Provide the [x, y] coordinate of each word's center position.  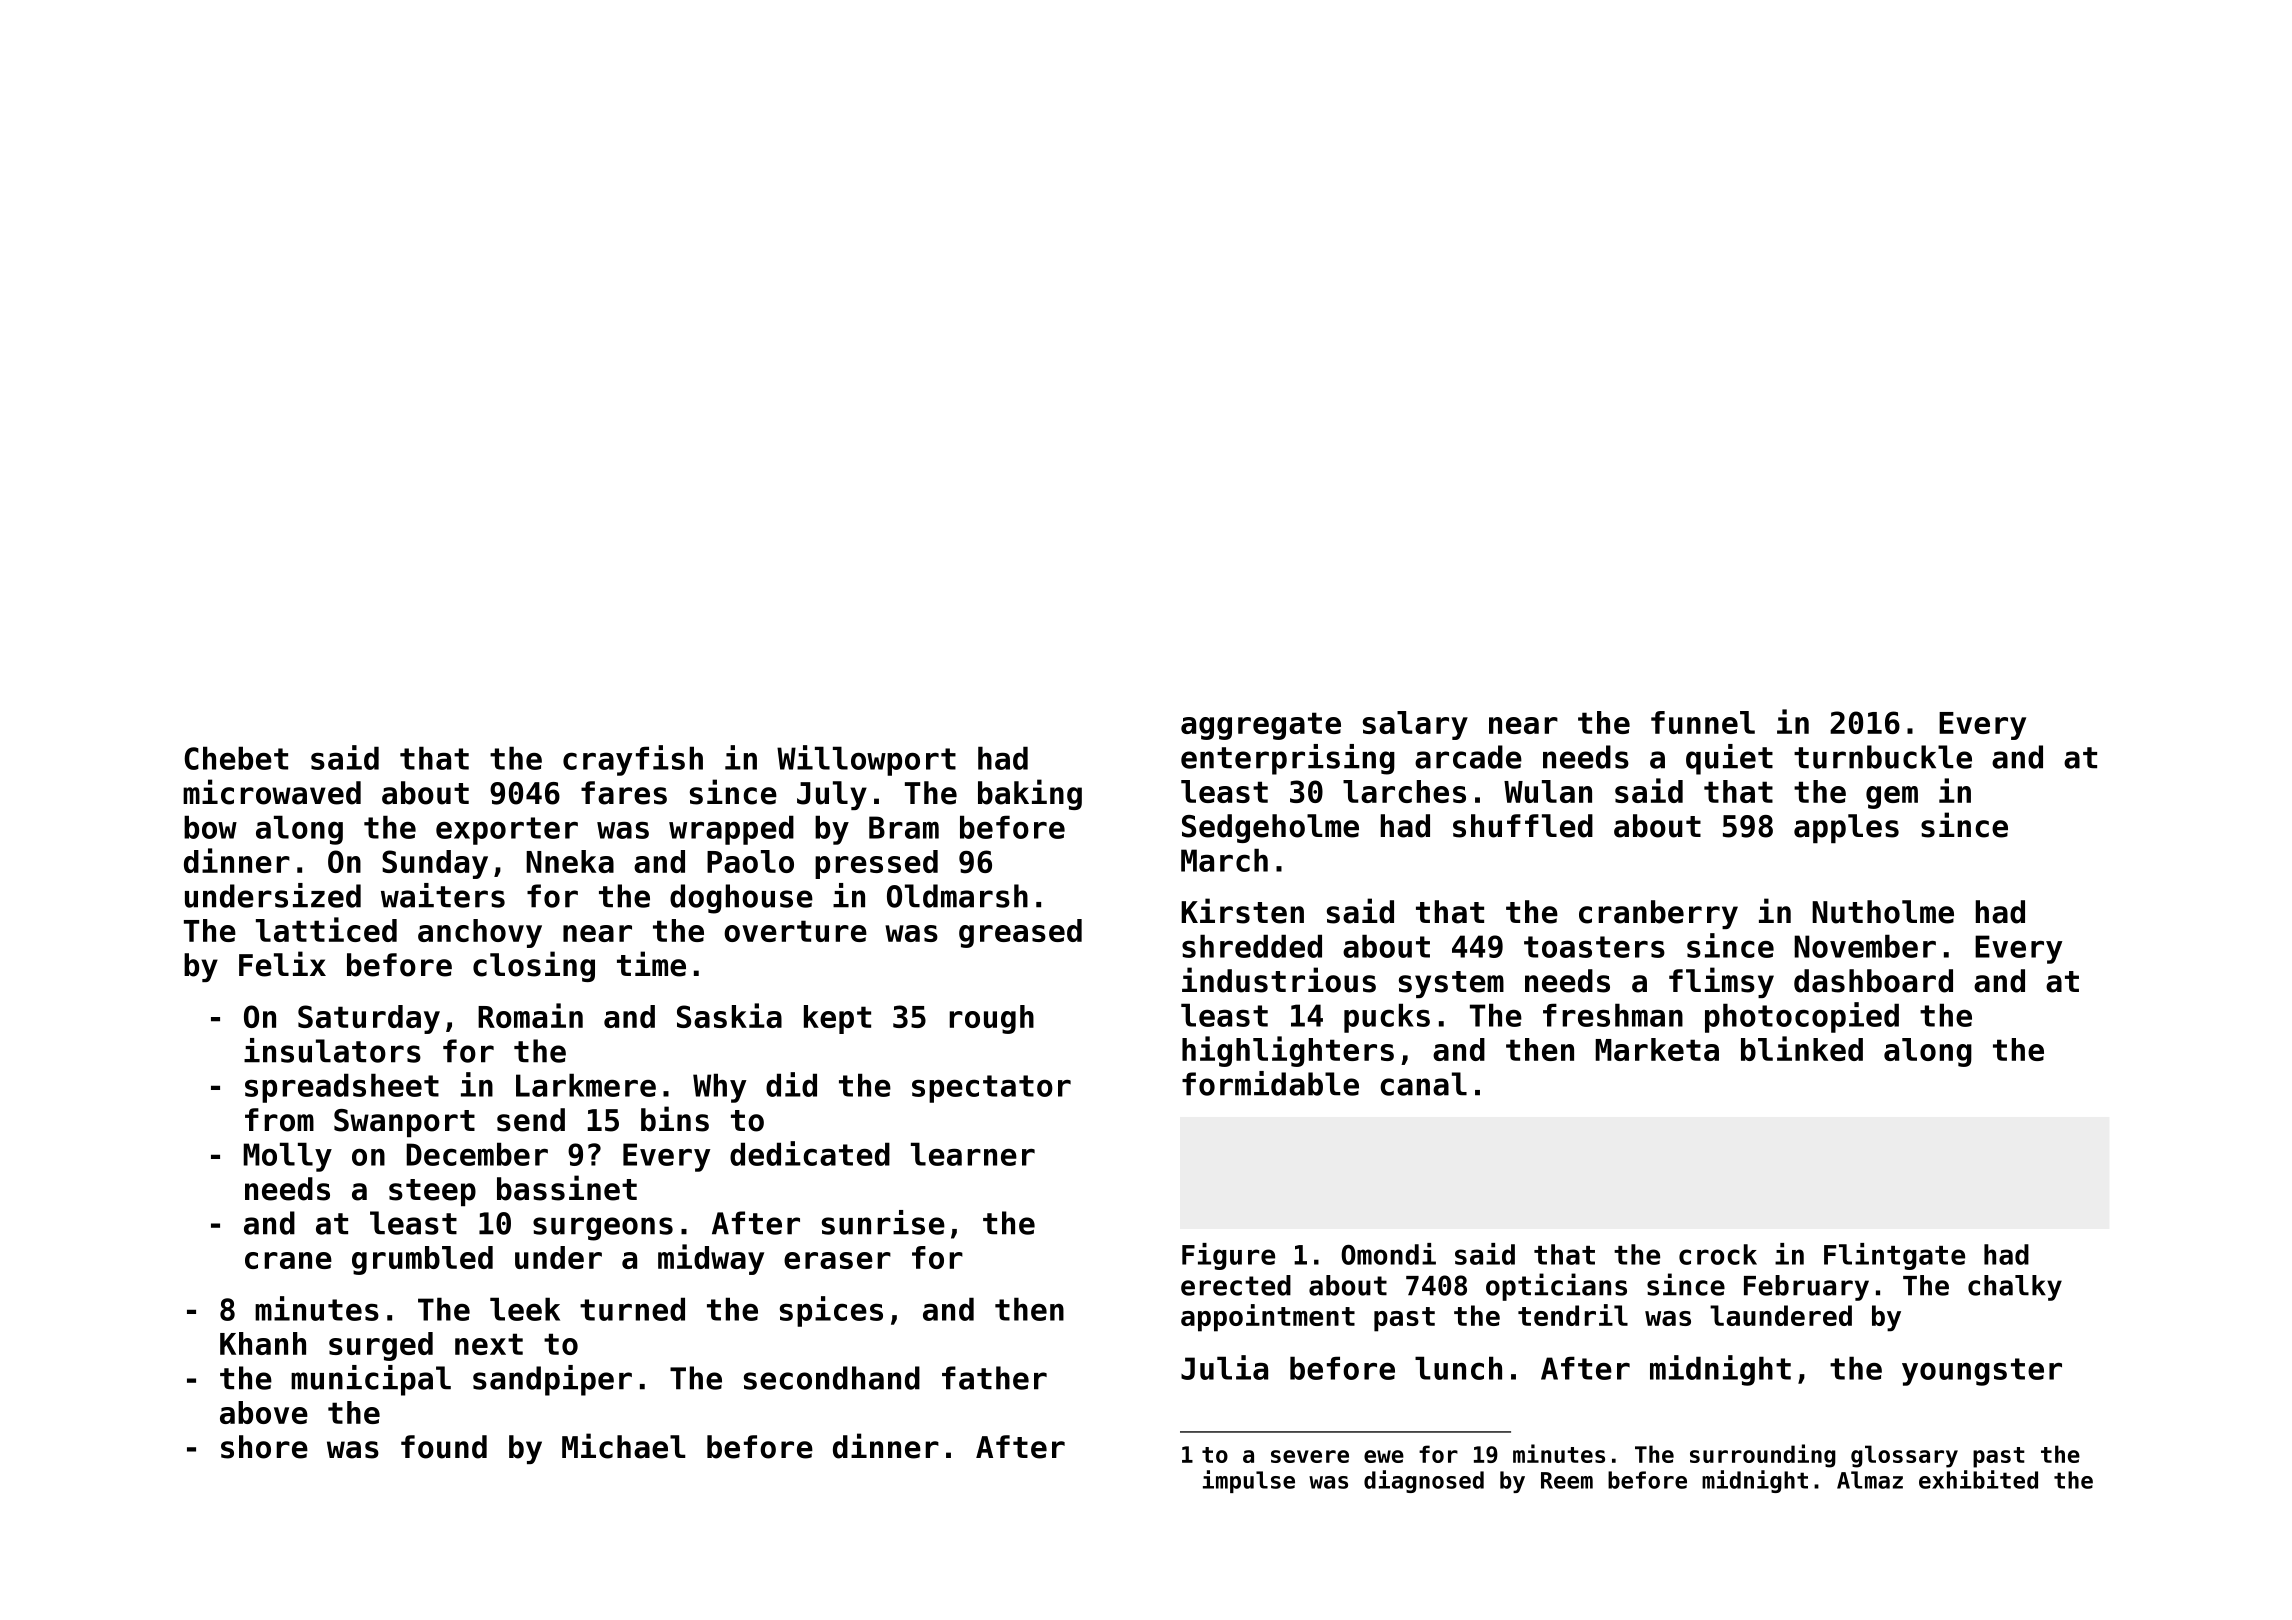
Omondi [1388, 1254]
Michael [624, 1446]
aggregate [1261, 726]
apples [1846, 828]
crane [288, 1260]
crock [1718, 1254]
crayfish [633, 760]
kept [837, 1019]
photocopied [1802, 1017]
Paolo [750, 861]
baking [1030, 794]
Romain [530, 1015]
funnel [1703, 722]
